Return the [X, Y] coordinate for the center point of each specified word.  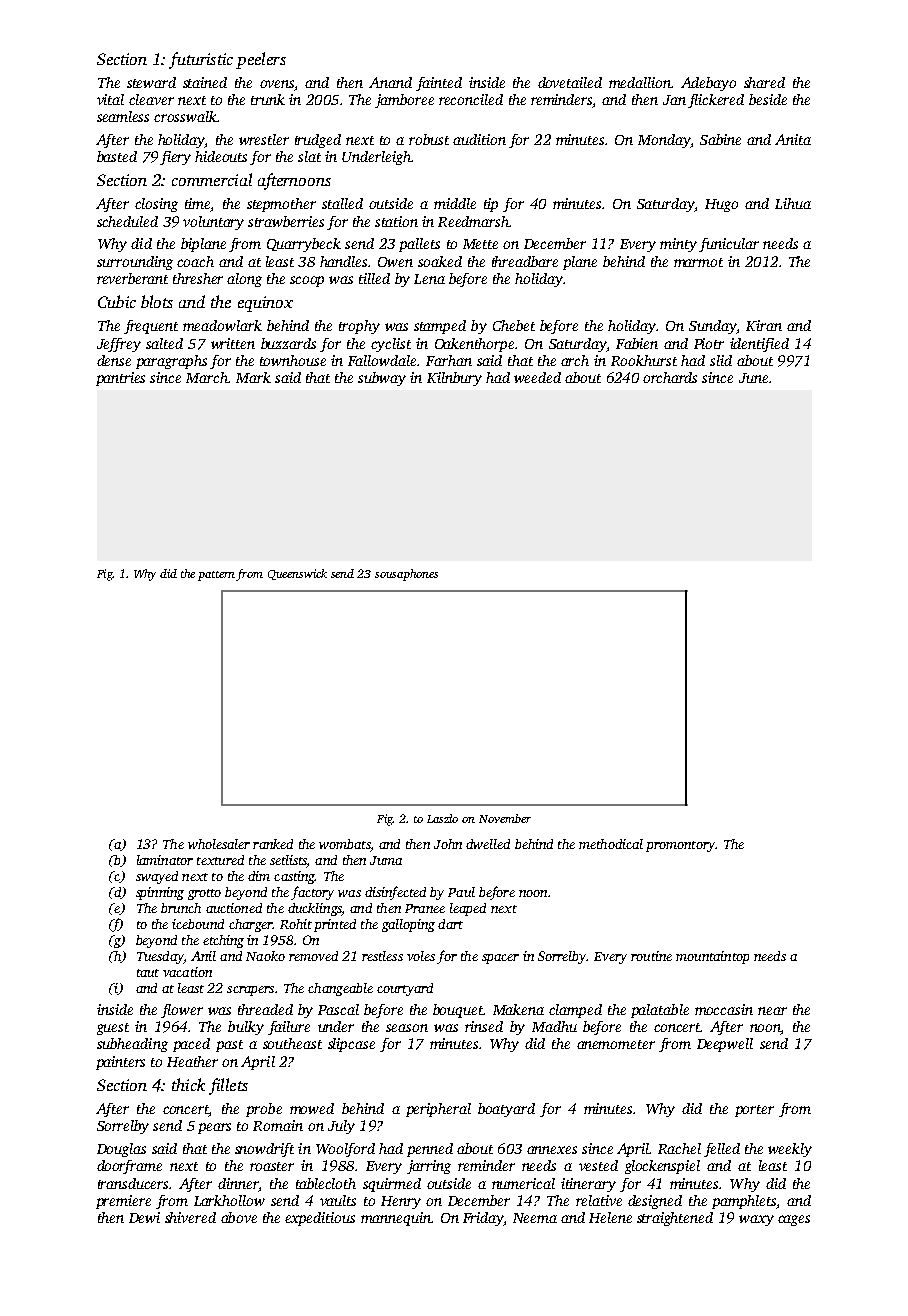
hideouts [221, 156]
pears [214, 1128]
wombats [344, 844]
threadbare [525, 261]
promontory [680, 846]
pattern [217, 576]
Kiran [764, 325]
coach [195, 261]
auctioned [234, 908]
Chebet [514, 325]
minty [678, 245]
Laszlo [442, 818]
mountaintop [712, 957]
